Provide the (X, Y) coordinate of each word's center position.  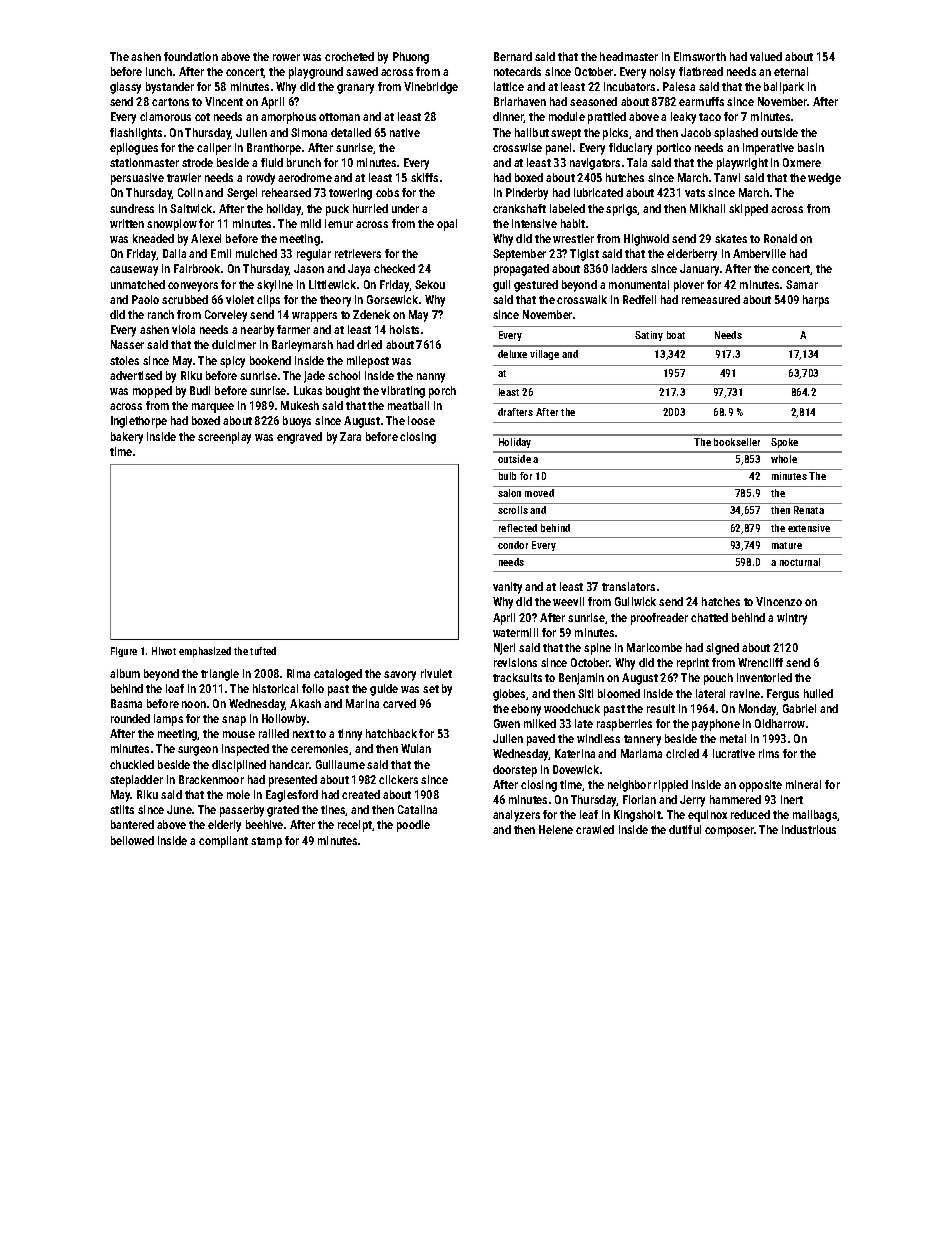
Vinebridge (431, 88)
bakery (127, 438)
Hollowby (284, 720)
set (431, 689)
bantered (132, 824)
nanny (431, 378)
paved (541, 740)
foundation (191, 56)
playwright (742, 164)
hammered (735, 799)
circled (682, 753)
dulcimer (234, 344)
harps (816, 301)
